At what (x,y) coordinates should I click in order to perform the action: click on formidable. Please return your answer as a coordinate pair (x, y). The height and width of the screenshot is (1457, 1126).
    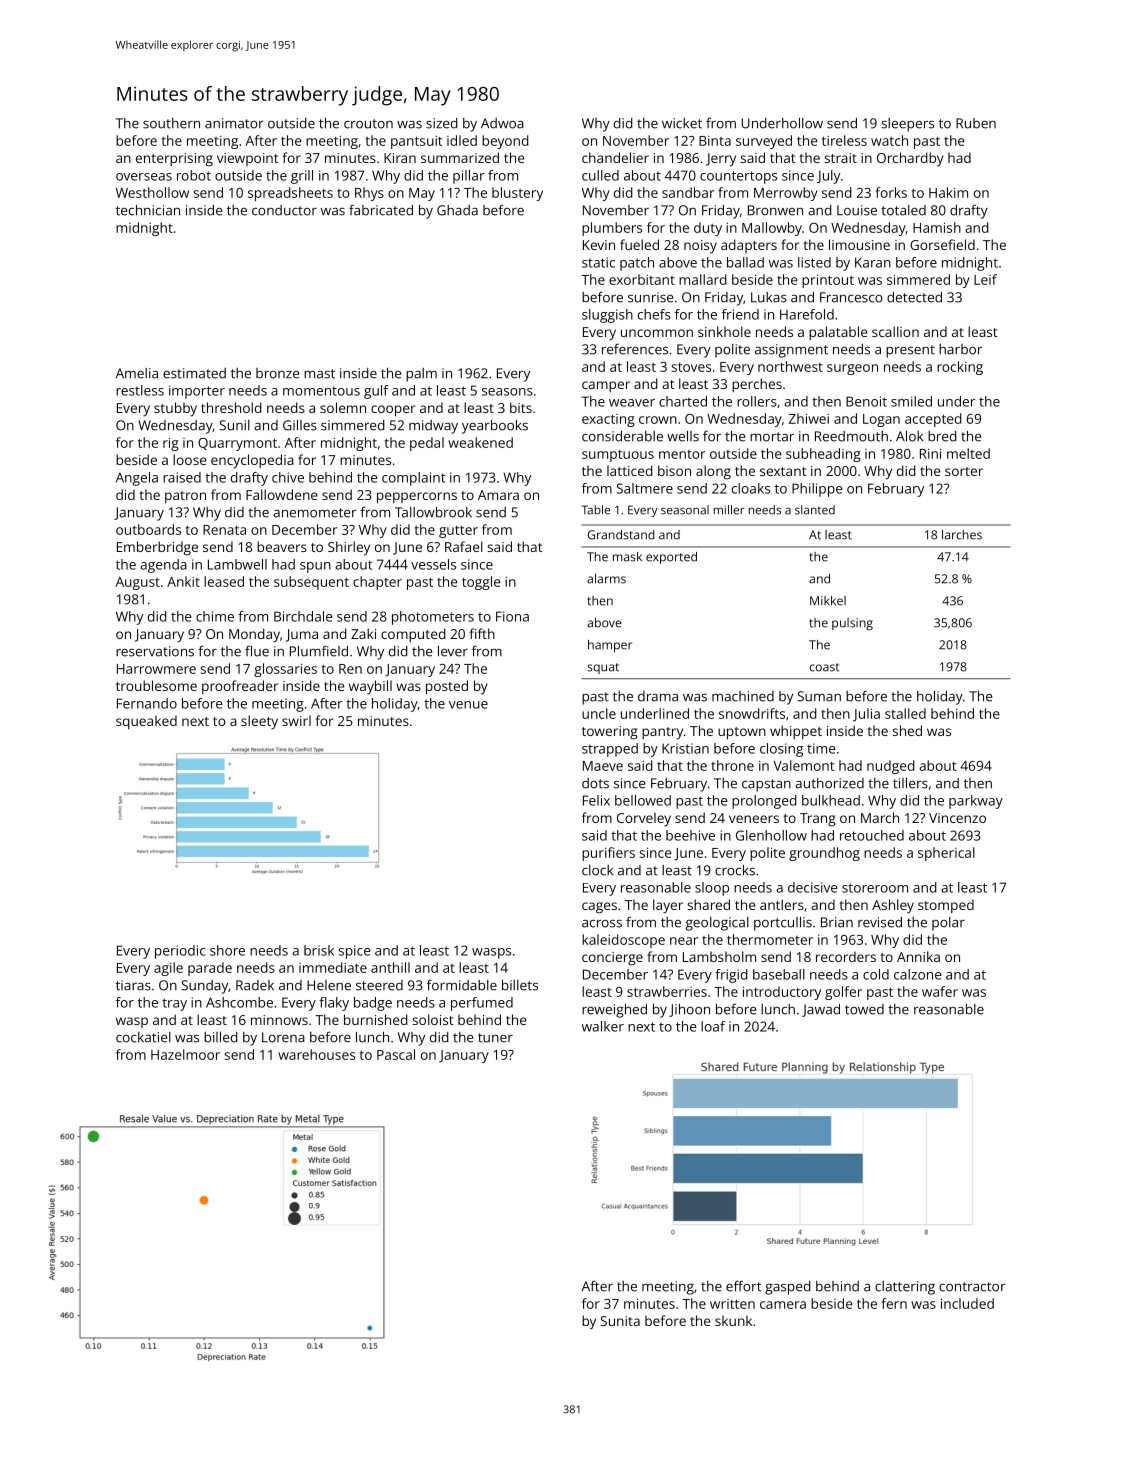
    Looking at the image, I should click on (462, 985).
